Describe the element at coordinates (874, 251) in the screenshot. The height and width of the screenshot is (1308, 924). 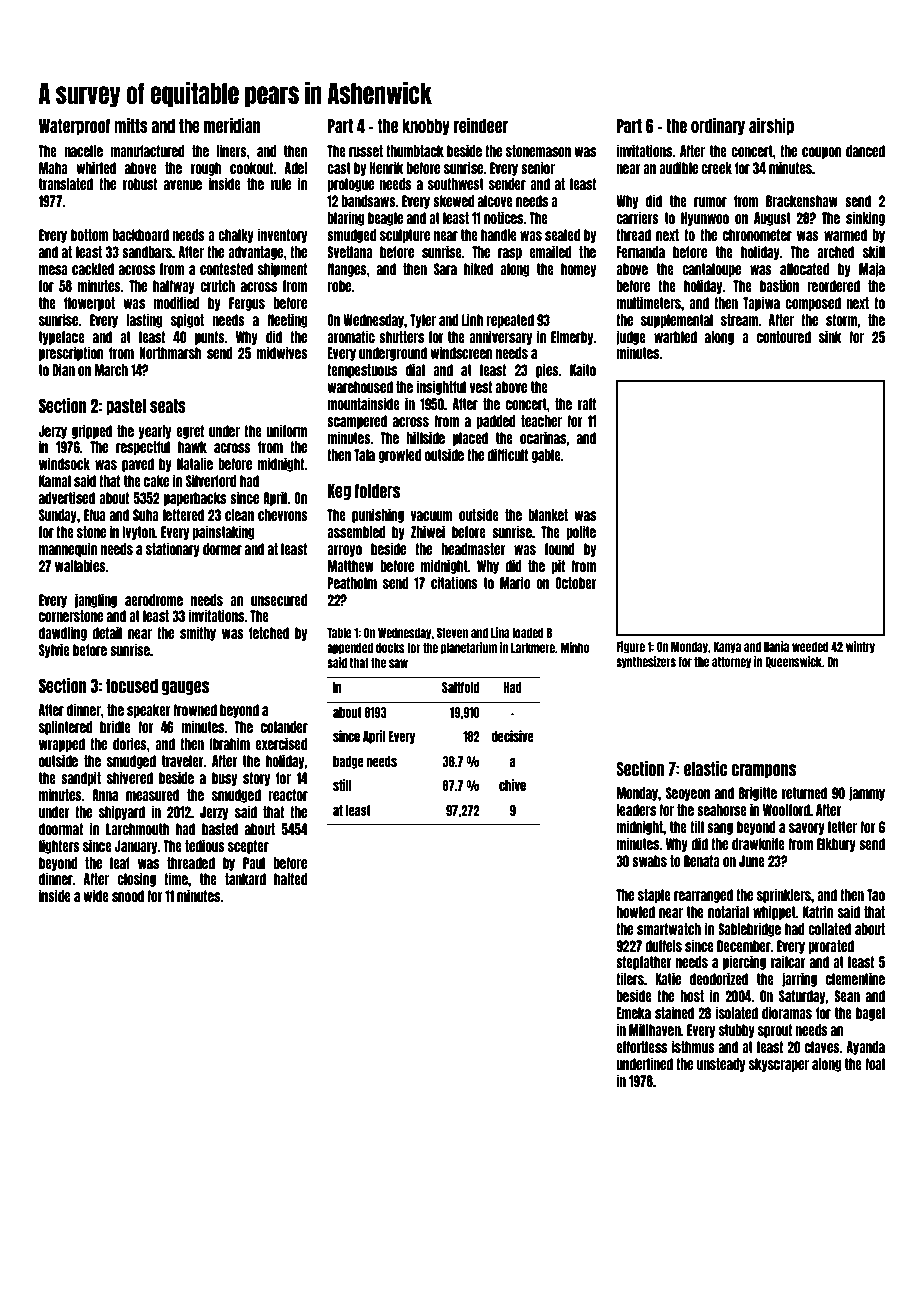
I see `skill` at that location.
